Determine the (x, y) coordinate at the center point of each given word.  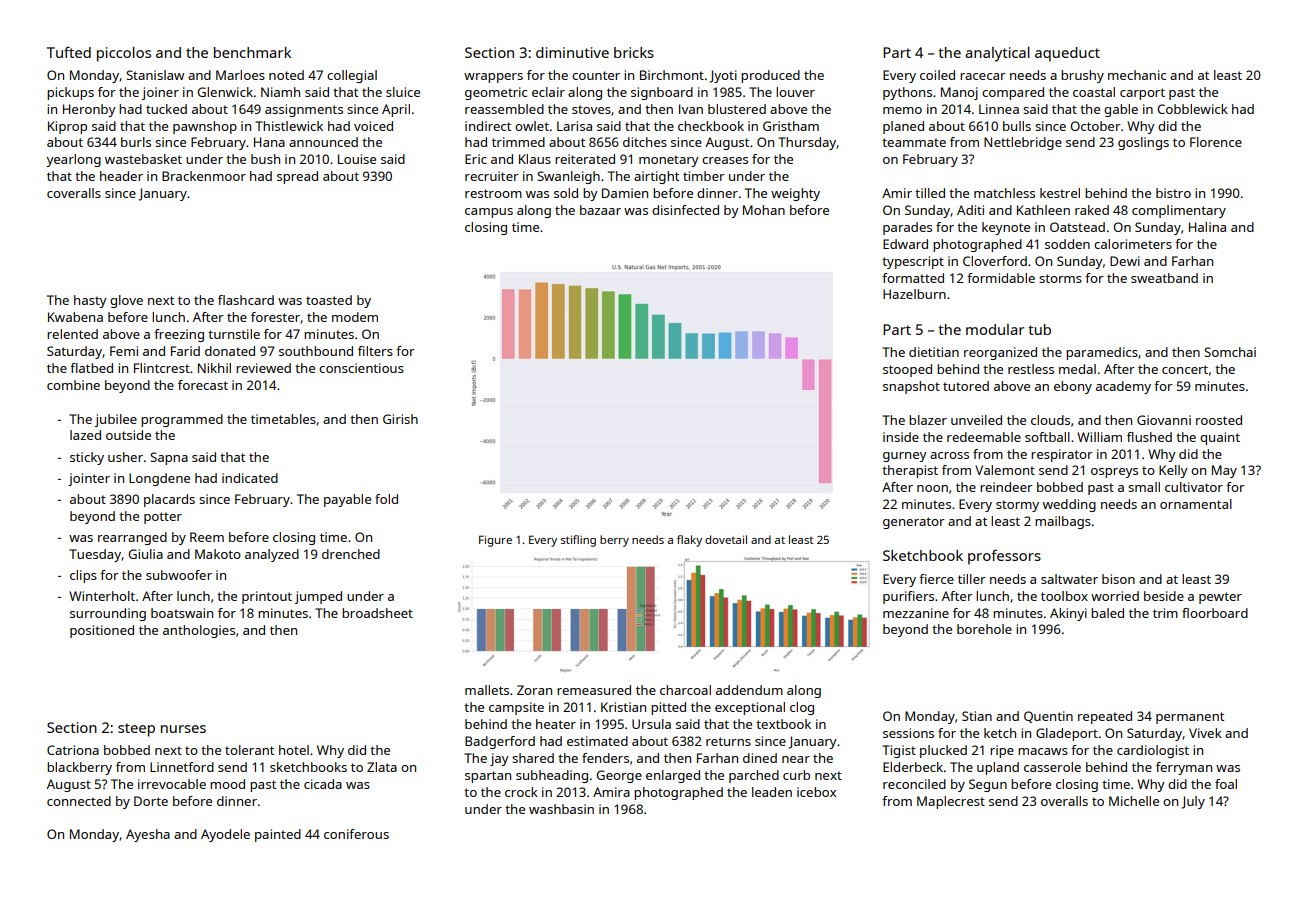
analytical (997, 54)
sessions (908, 733)
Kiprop (67, 127)
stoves (591, 109)
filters (375, 351)
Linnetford (182, 767)
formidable (1001, 278)
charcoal (685, 690)
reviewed (263, 368)
